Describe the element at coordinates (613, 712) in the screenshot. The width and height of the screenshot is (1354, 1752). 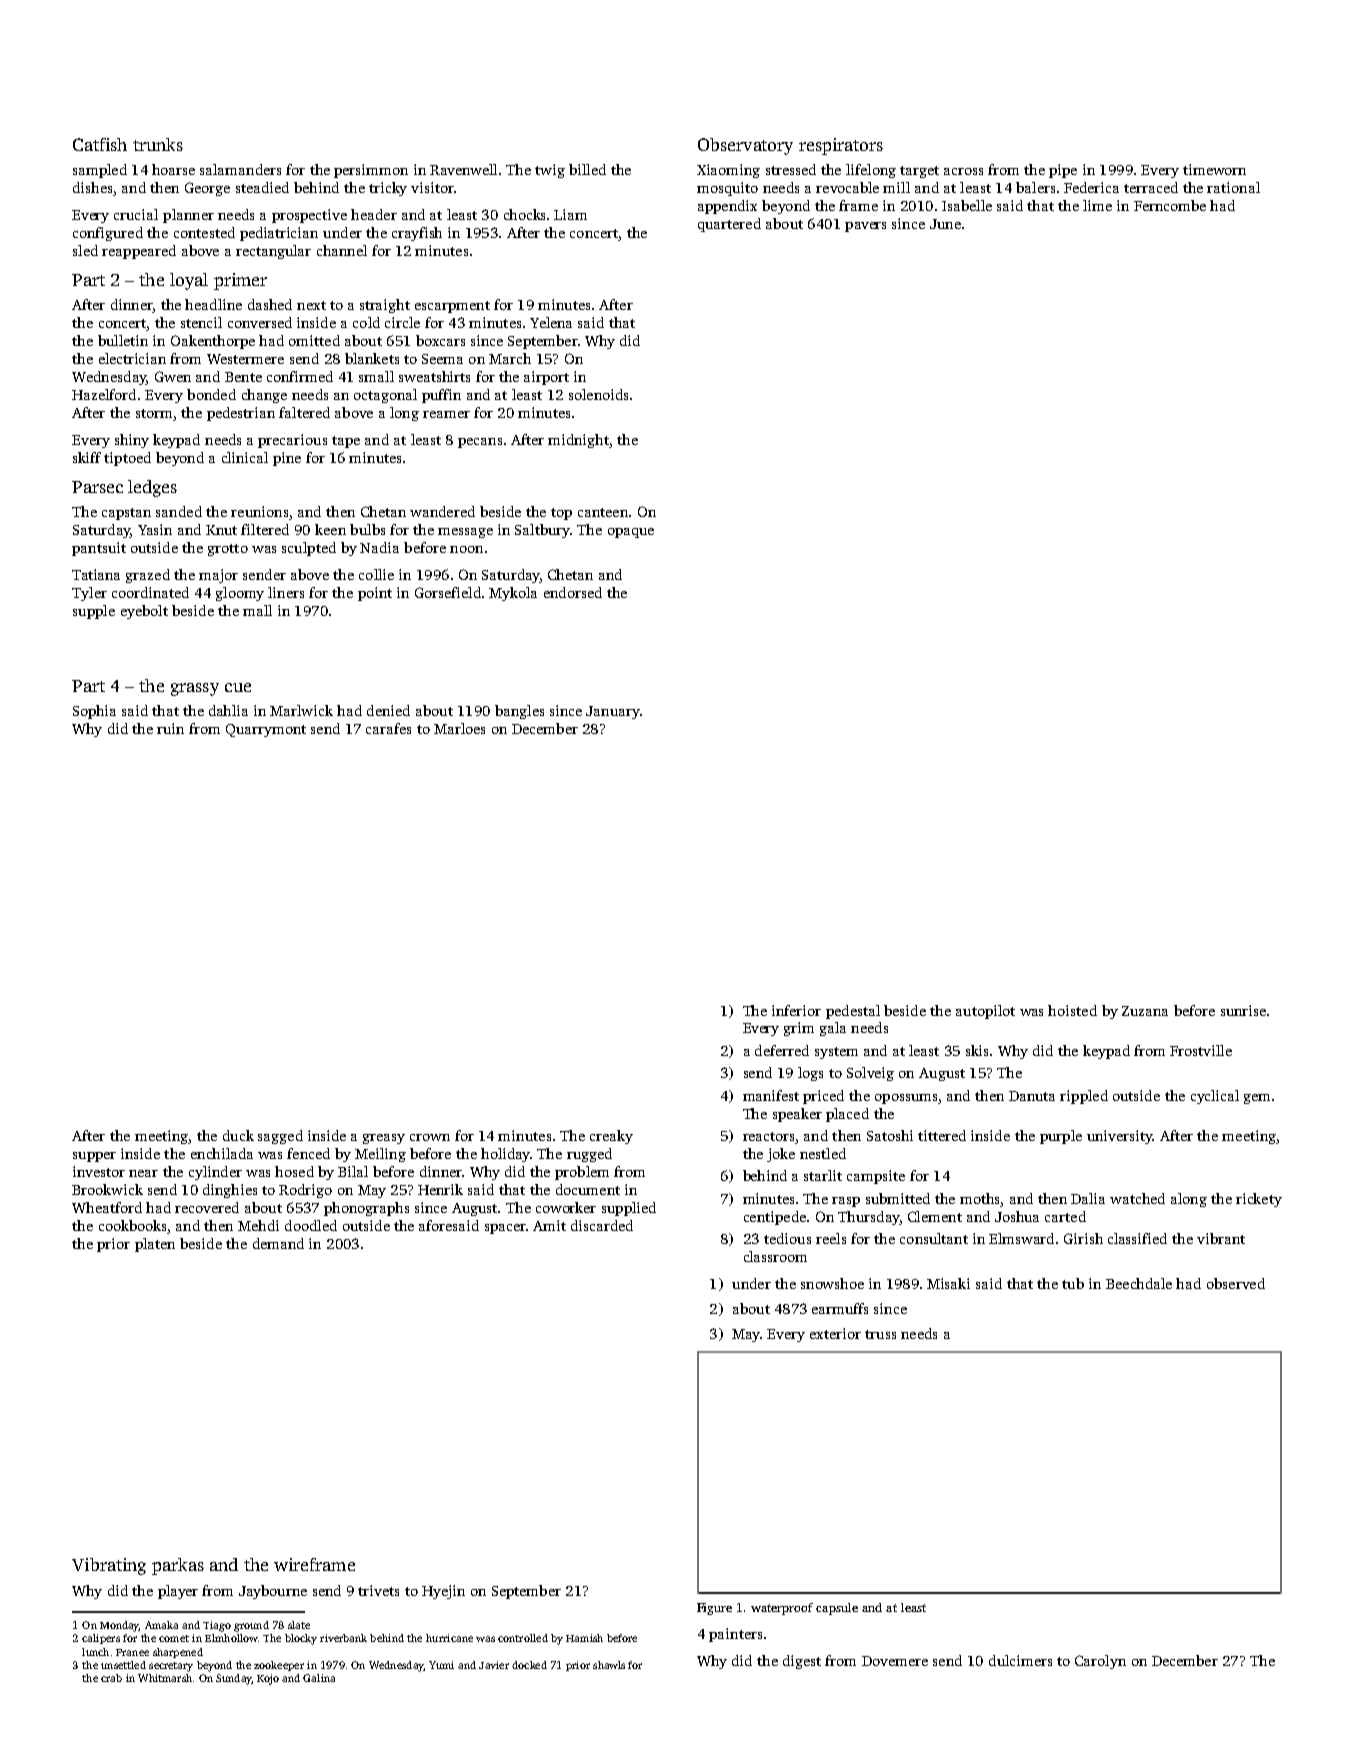
I see `January` at that location.
